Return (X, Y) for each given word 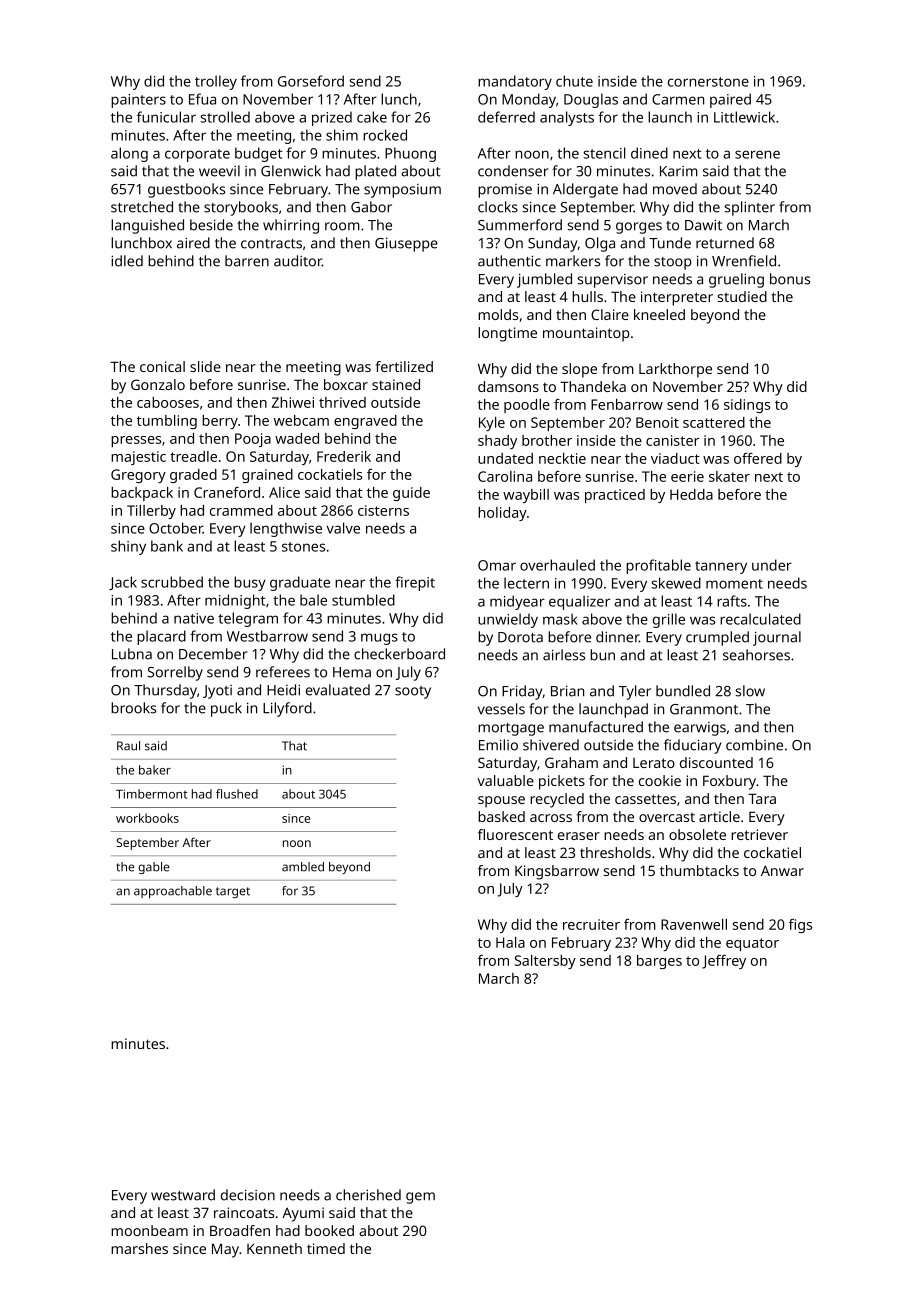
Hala (510, 942)
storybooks (241, 208)
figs (800, 926)
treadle (193, 456)
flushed (237, 794)
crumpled (717, 638)
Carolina (505, 476)
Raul (128, 746)
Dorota (520, 637)
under (772, 565)
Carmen (678, 99)
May (225, 1250)
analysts (567, 118)
